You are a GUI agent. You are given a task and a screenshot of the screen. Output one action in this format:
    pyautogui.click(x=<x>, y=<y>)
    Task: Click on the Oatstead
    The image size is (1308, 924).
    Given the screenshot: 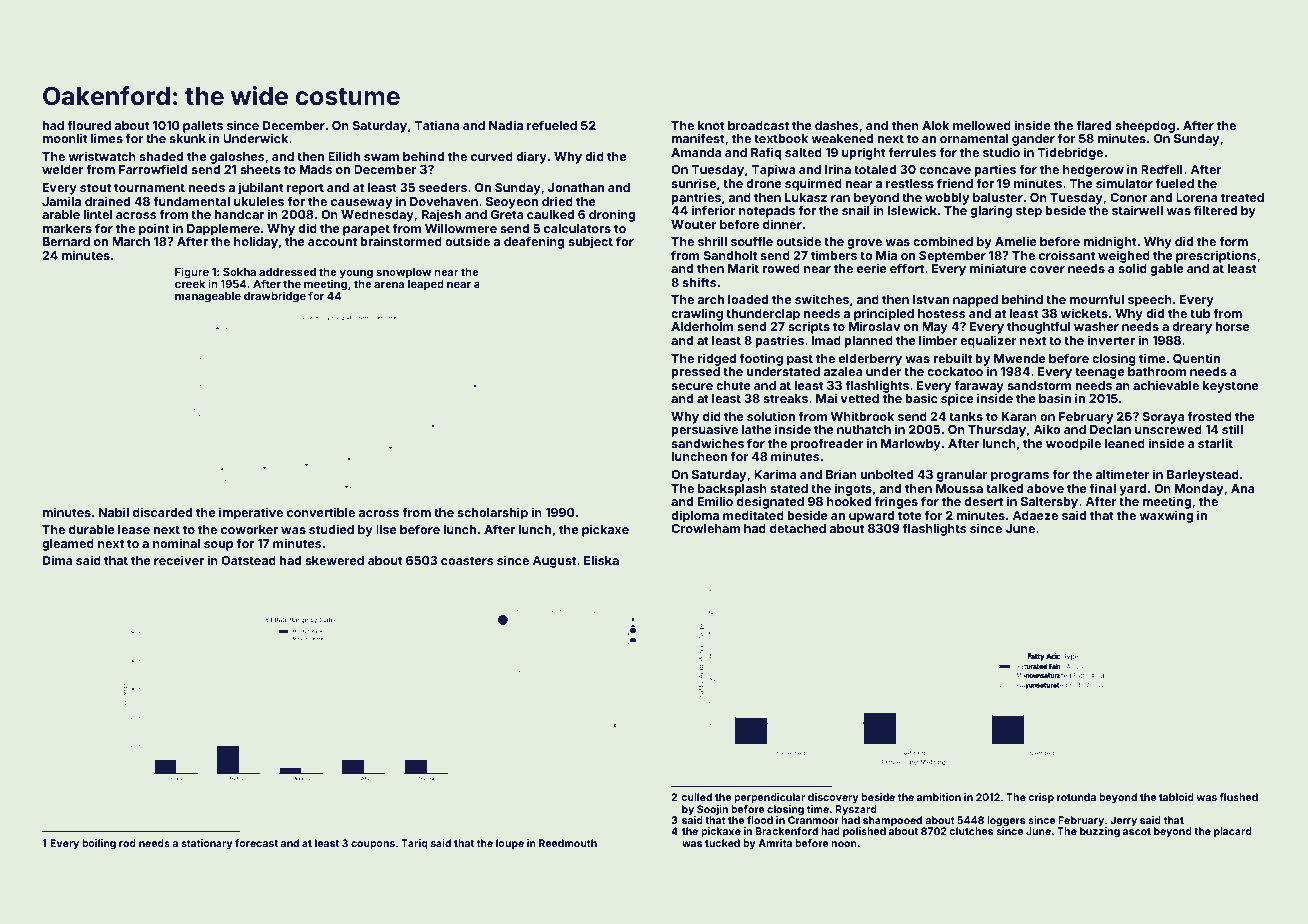 What is the action you would take?
    pyautogui.click(x=248, y=560)
